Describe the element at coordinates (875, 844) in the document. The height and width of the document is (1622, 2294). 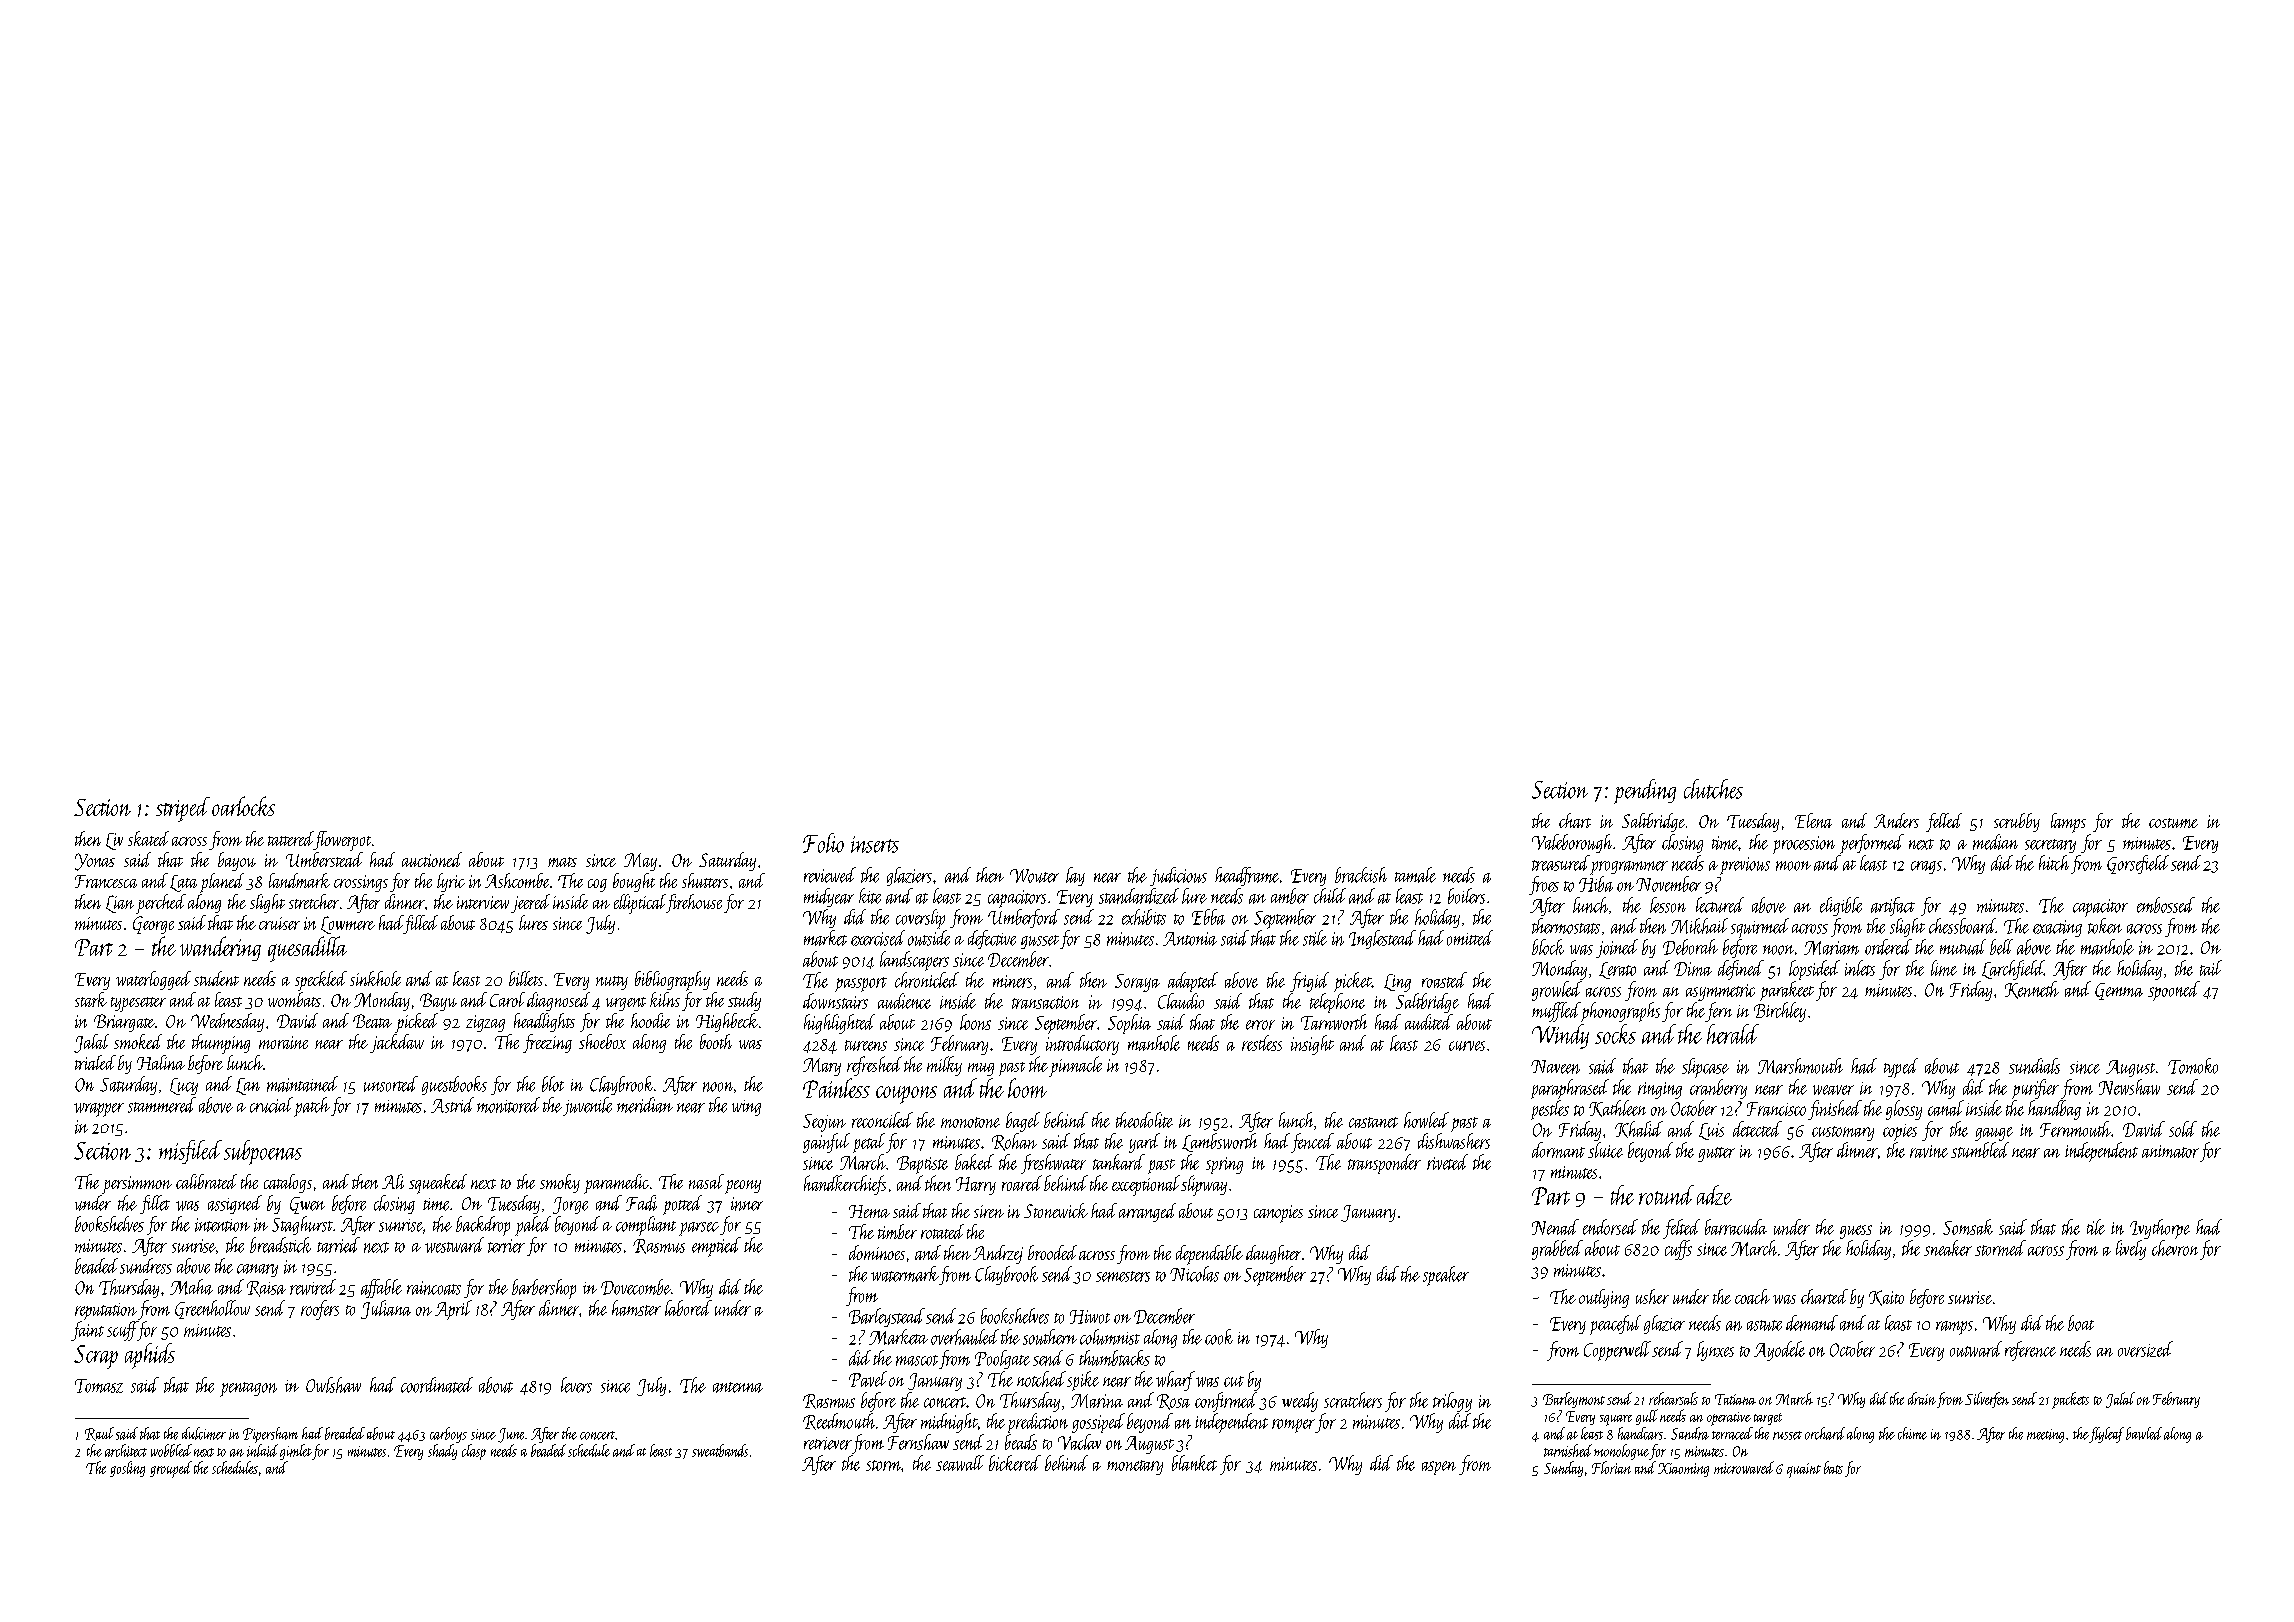
I see `inserts` at that location.
